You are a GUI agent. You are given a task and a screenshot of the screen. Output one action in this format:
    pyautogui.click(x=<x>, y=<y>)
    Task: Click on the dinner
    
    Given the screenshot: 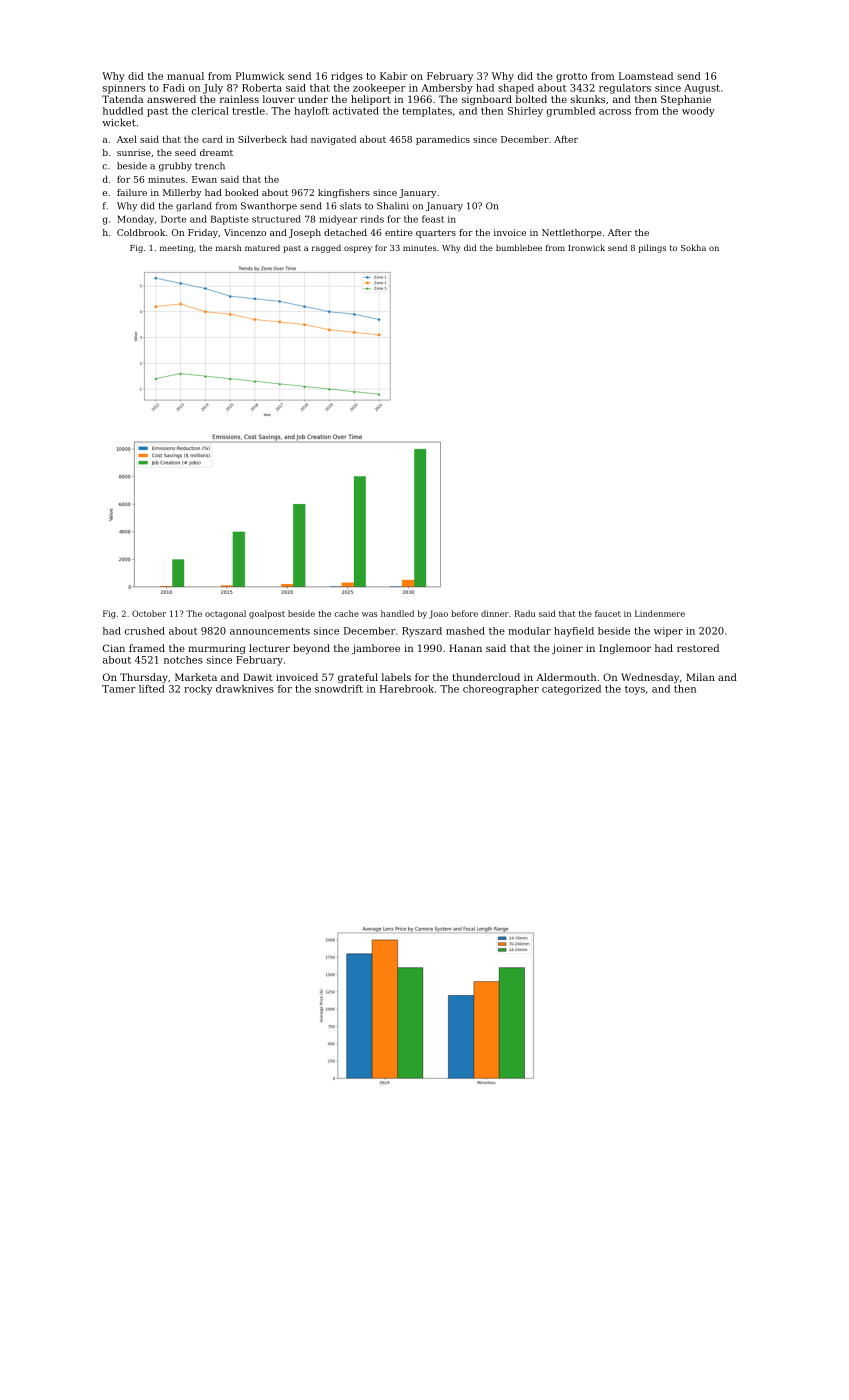 What is the action you would take?
    pyautogui.click(x=495, y=613)
